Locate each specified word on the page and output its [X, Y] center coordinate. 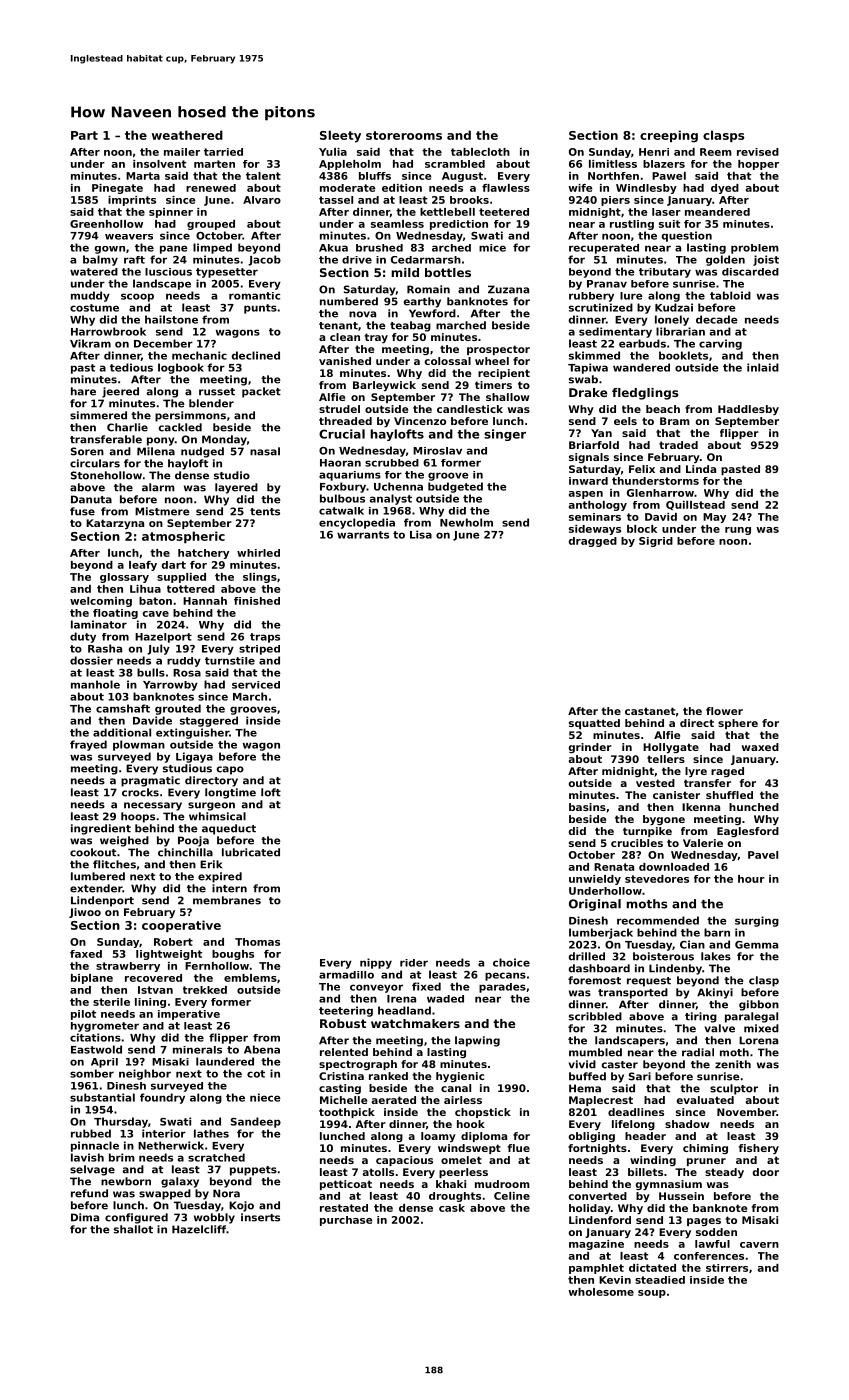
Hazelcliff [199, 1229]
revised [758, 152]
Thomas [257, 942]
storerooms [404, 135]
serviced [256, 685]
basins [587, 807]
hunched [754, 807]
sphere [738, 724]
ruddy [184, 662]
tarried [223, 152]
